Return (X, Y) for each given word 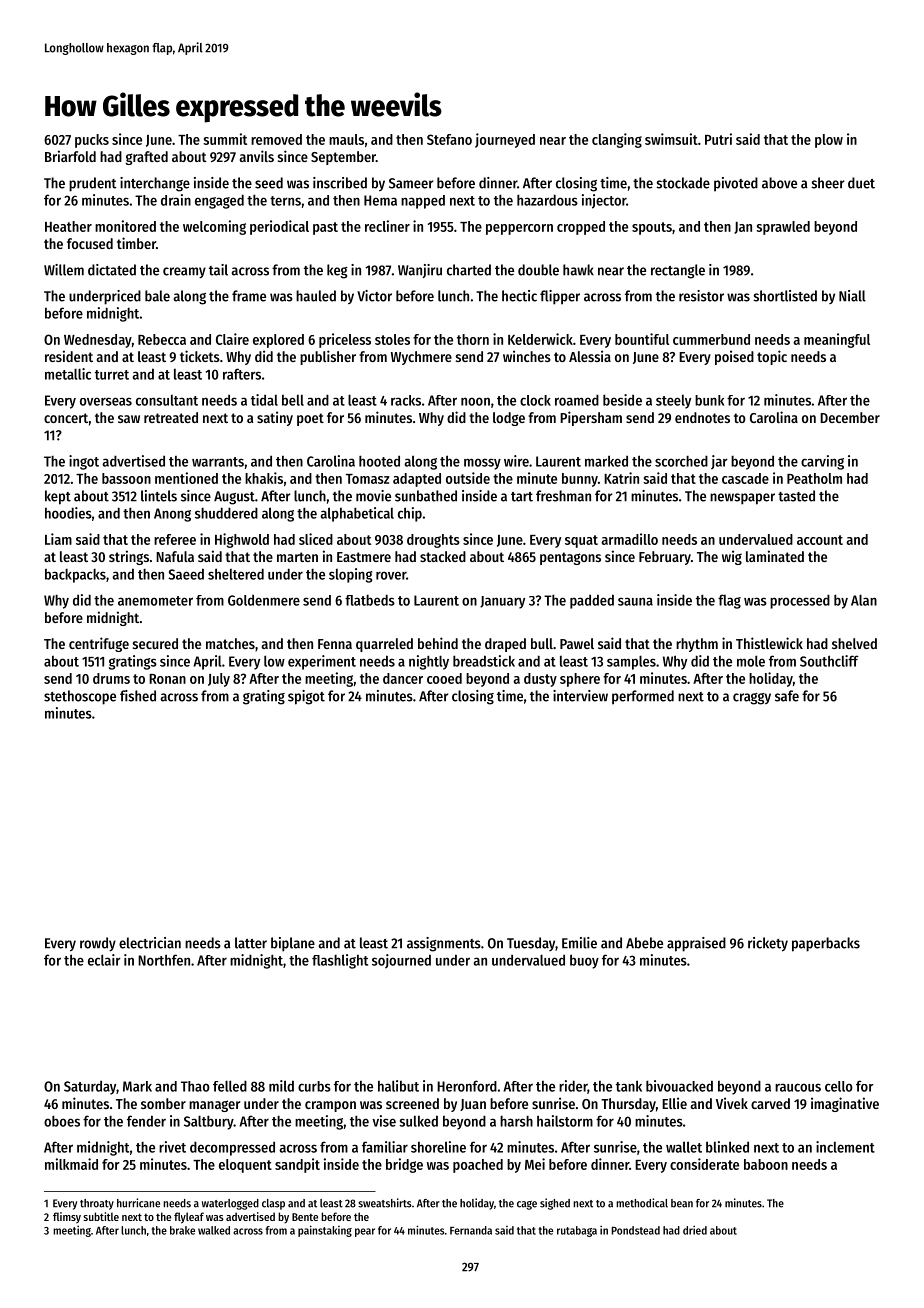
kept (58, 497)
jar (719, 462)
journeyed (505, 140)
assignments (444, 944)
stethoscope (80, 697)
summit (225, 139)
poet (310, 419)
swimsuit (671, 139)
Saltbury (209, 1122)
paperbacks (826, 944)
